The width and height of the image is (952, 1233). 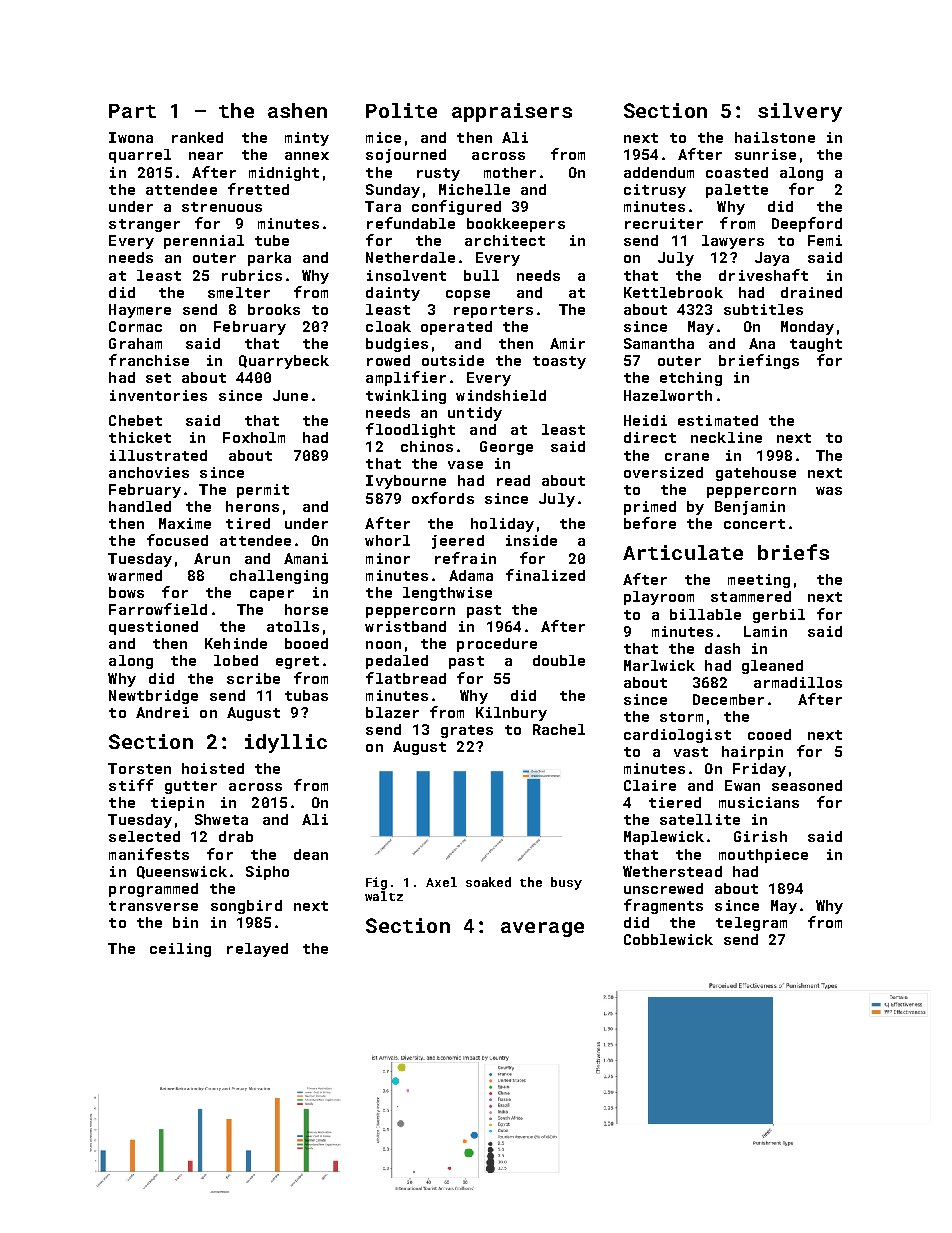 I want to click on transverse, so click(x=153, y=906).
